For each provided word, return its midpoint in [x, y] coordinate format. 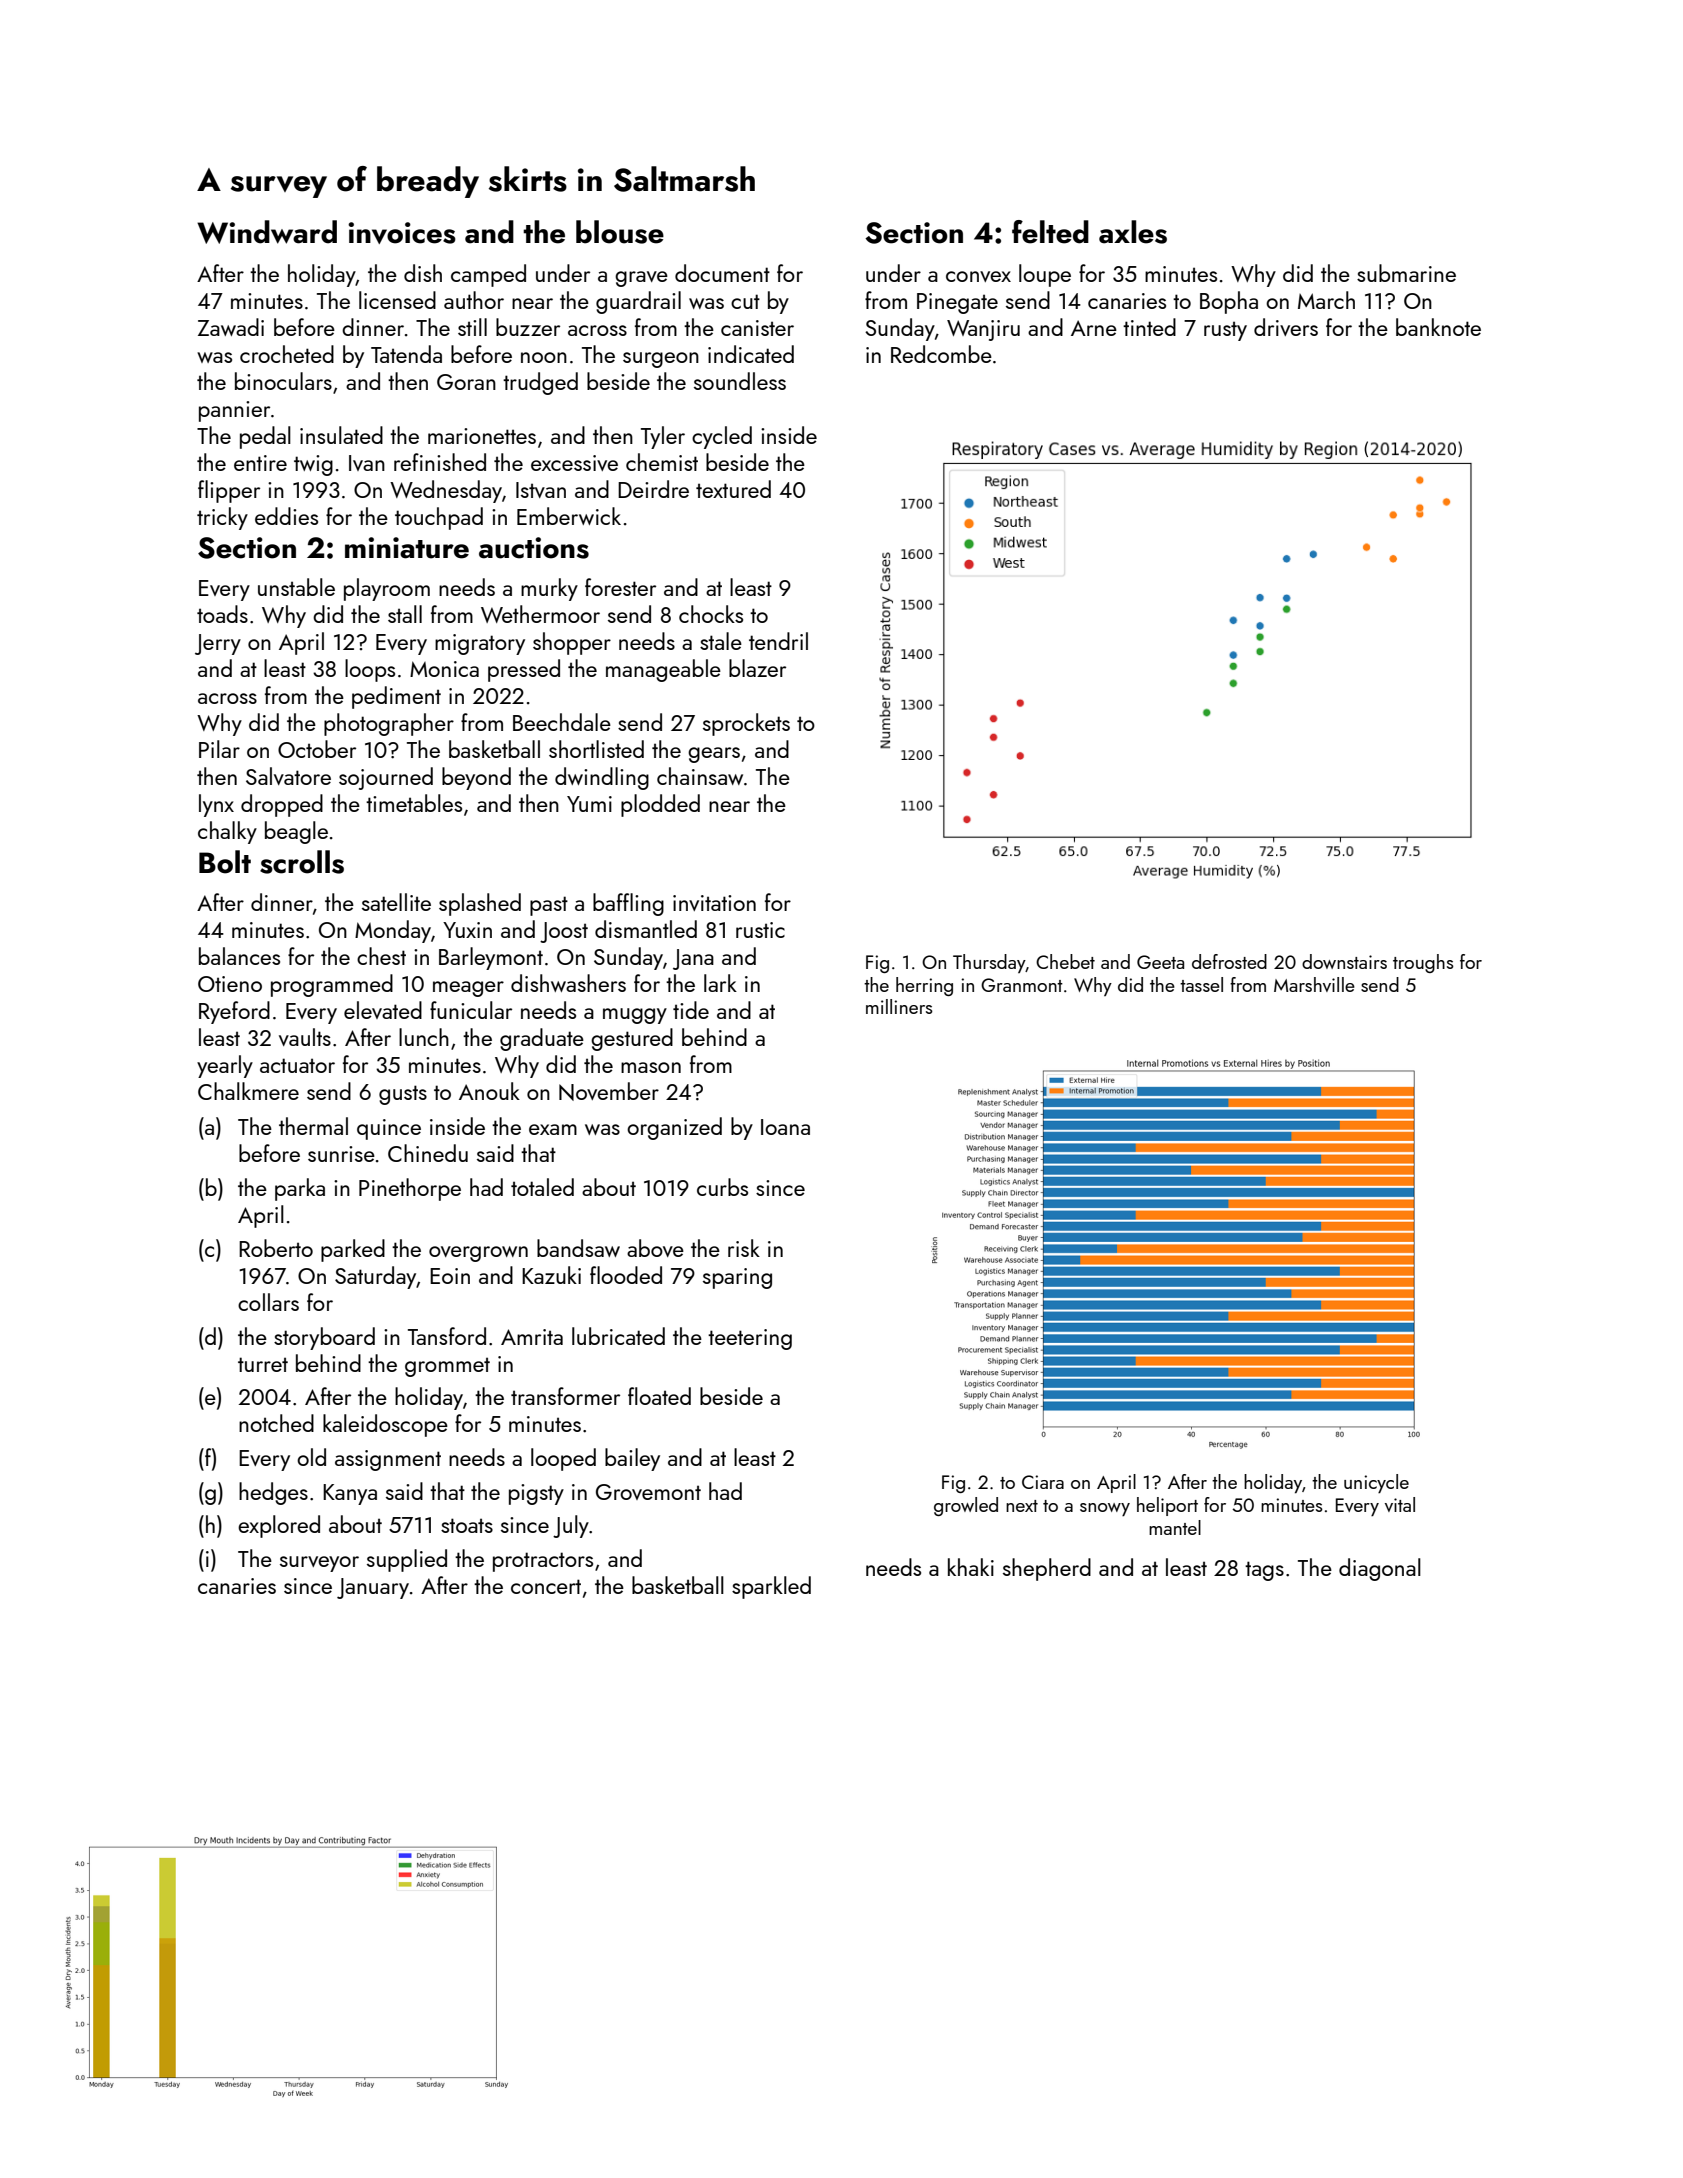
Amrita [532, 1337]
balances [239, 956]
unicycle [1376, 1483]
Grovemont [648, 1492]
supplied [407, 1560]
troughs [1423, 963]
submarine [1406, 273]
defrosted [1229, 961]
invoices [402, 233]
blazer [757, 668]
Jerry [218, 644]
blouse [620, 232]
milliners [899, 1006]
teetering [750, 1339]
